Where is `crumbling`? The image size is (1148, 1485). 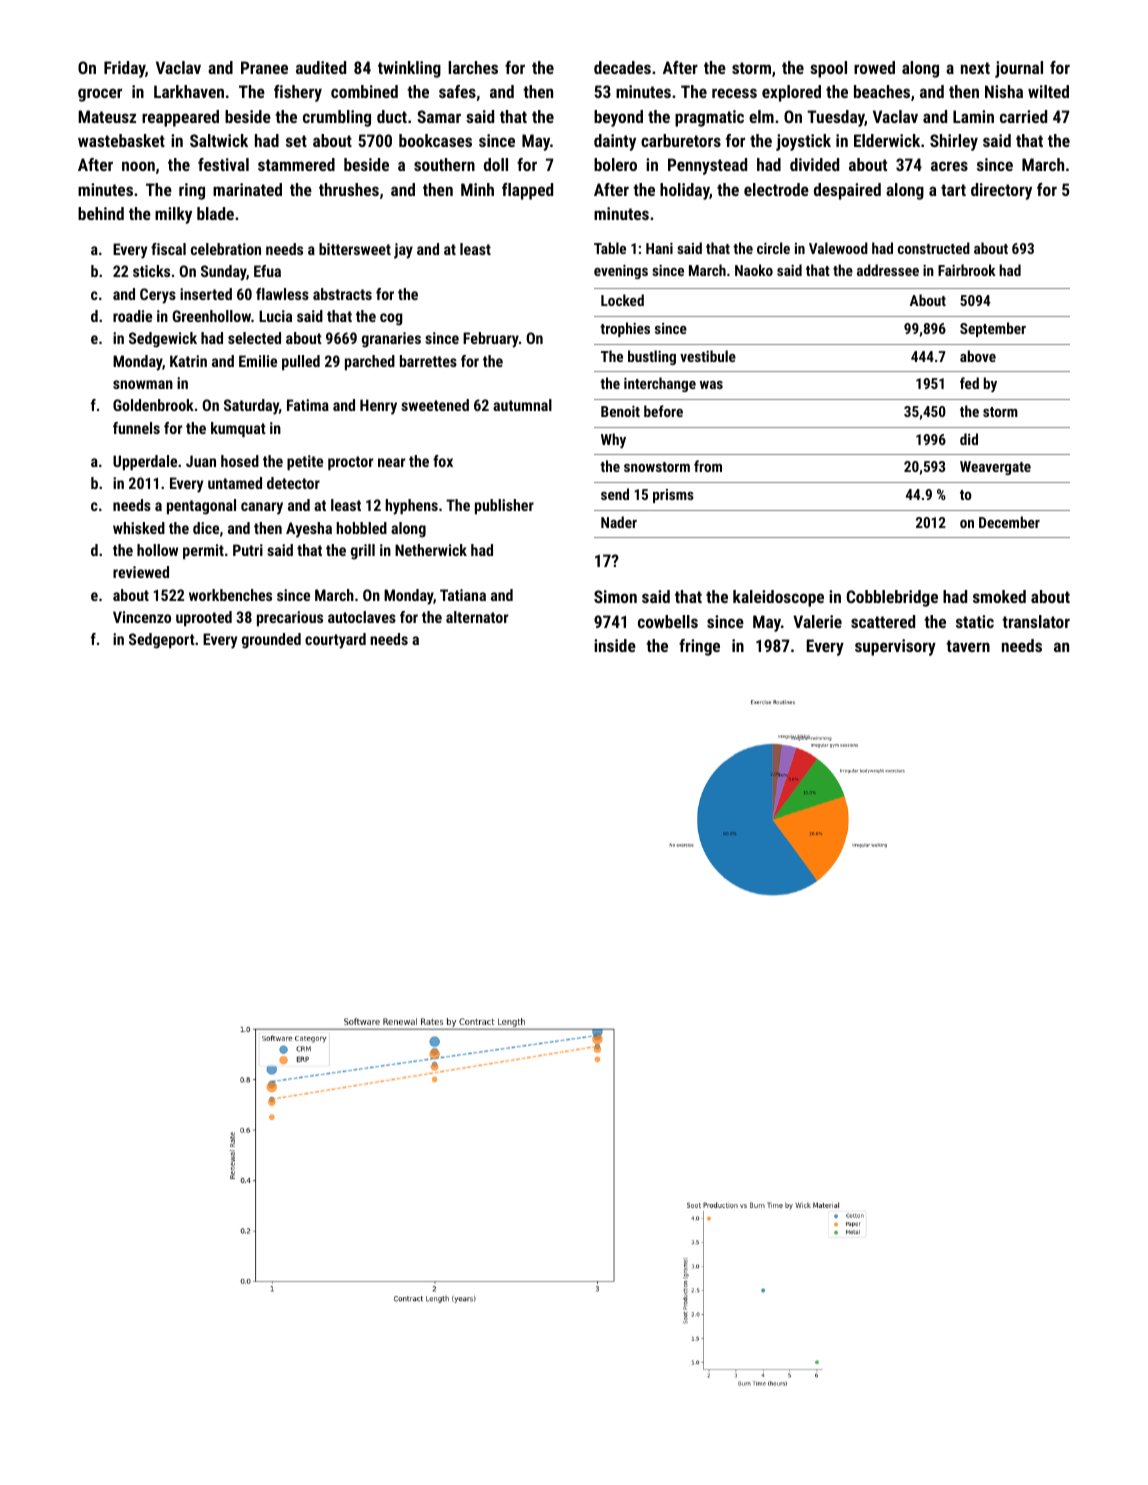 crumbling is located at coordinates (337, 118).
